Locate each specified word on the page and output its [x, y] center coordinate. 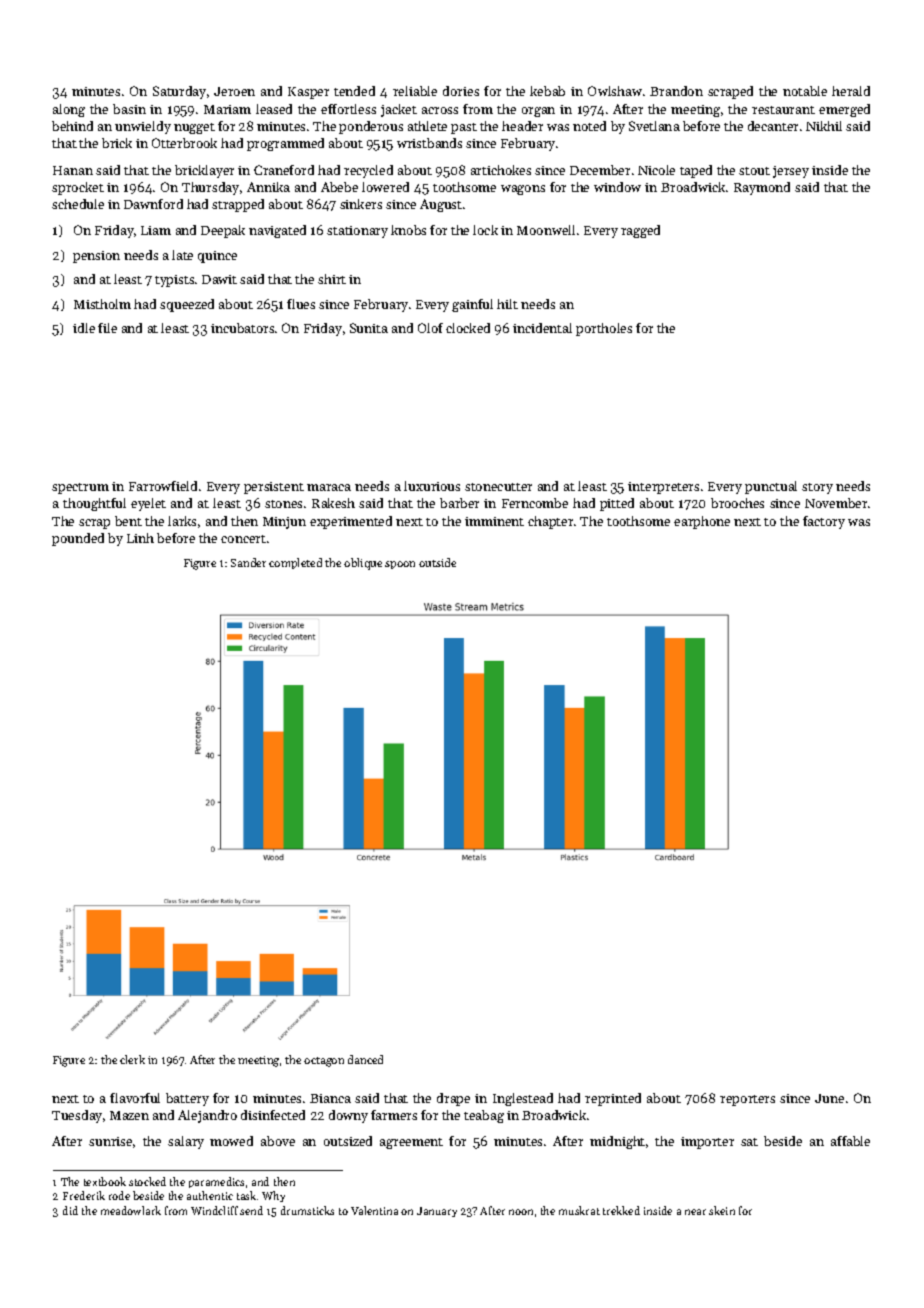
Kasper [308, 93]
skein [722, 1210]
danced [365, 1059]
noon [521, 1212]
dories [461, 91]
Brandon [676, 91]
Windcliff [214, 1210]
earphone [702, 522]
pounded [78, 539]
